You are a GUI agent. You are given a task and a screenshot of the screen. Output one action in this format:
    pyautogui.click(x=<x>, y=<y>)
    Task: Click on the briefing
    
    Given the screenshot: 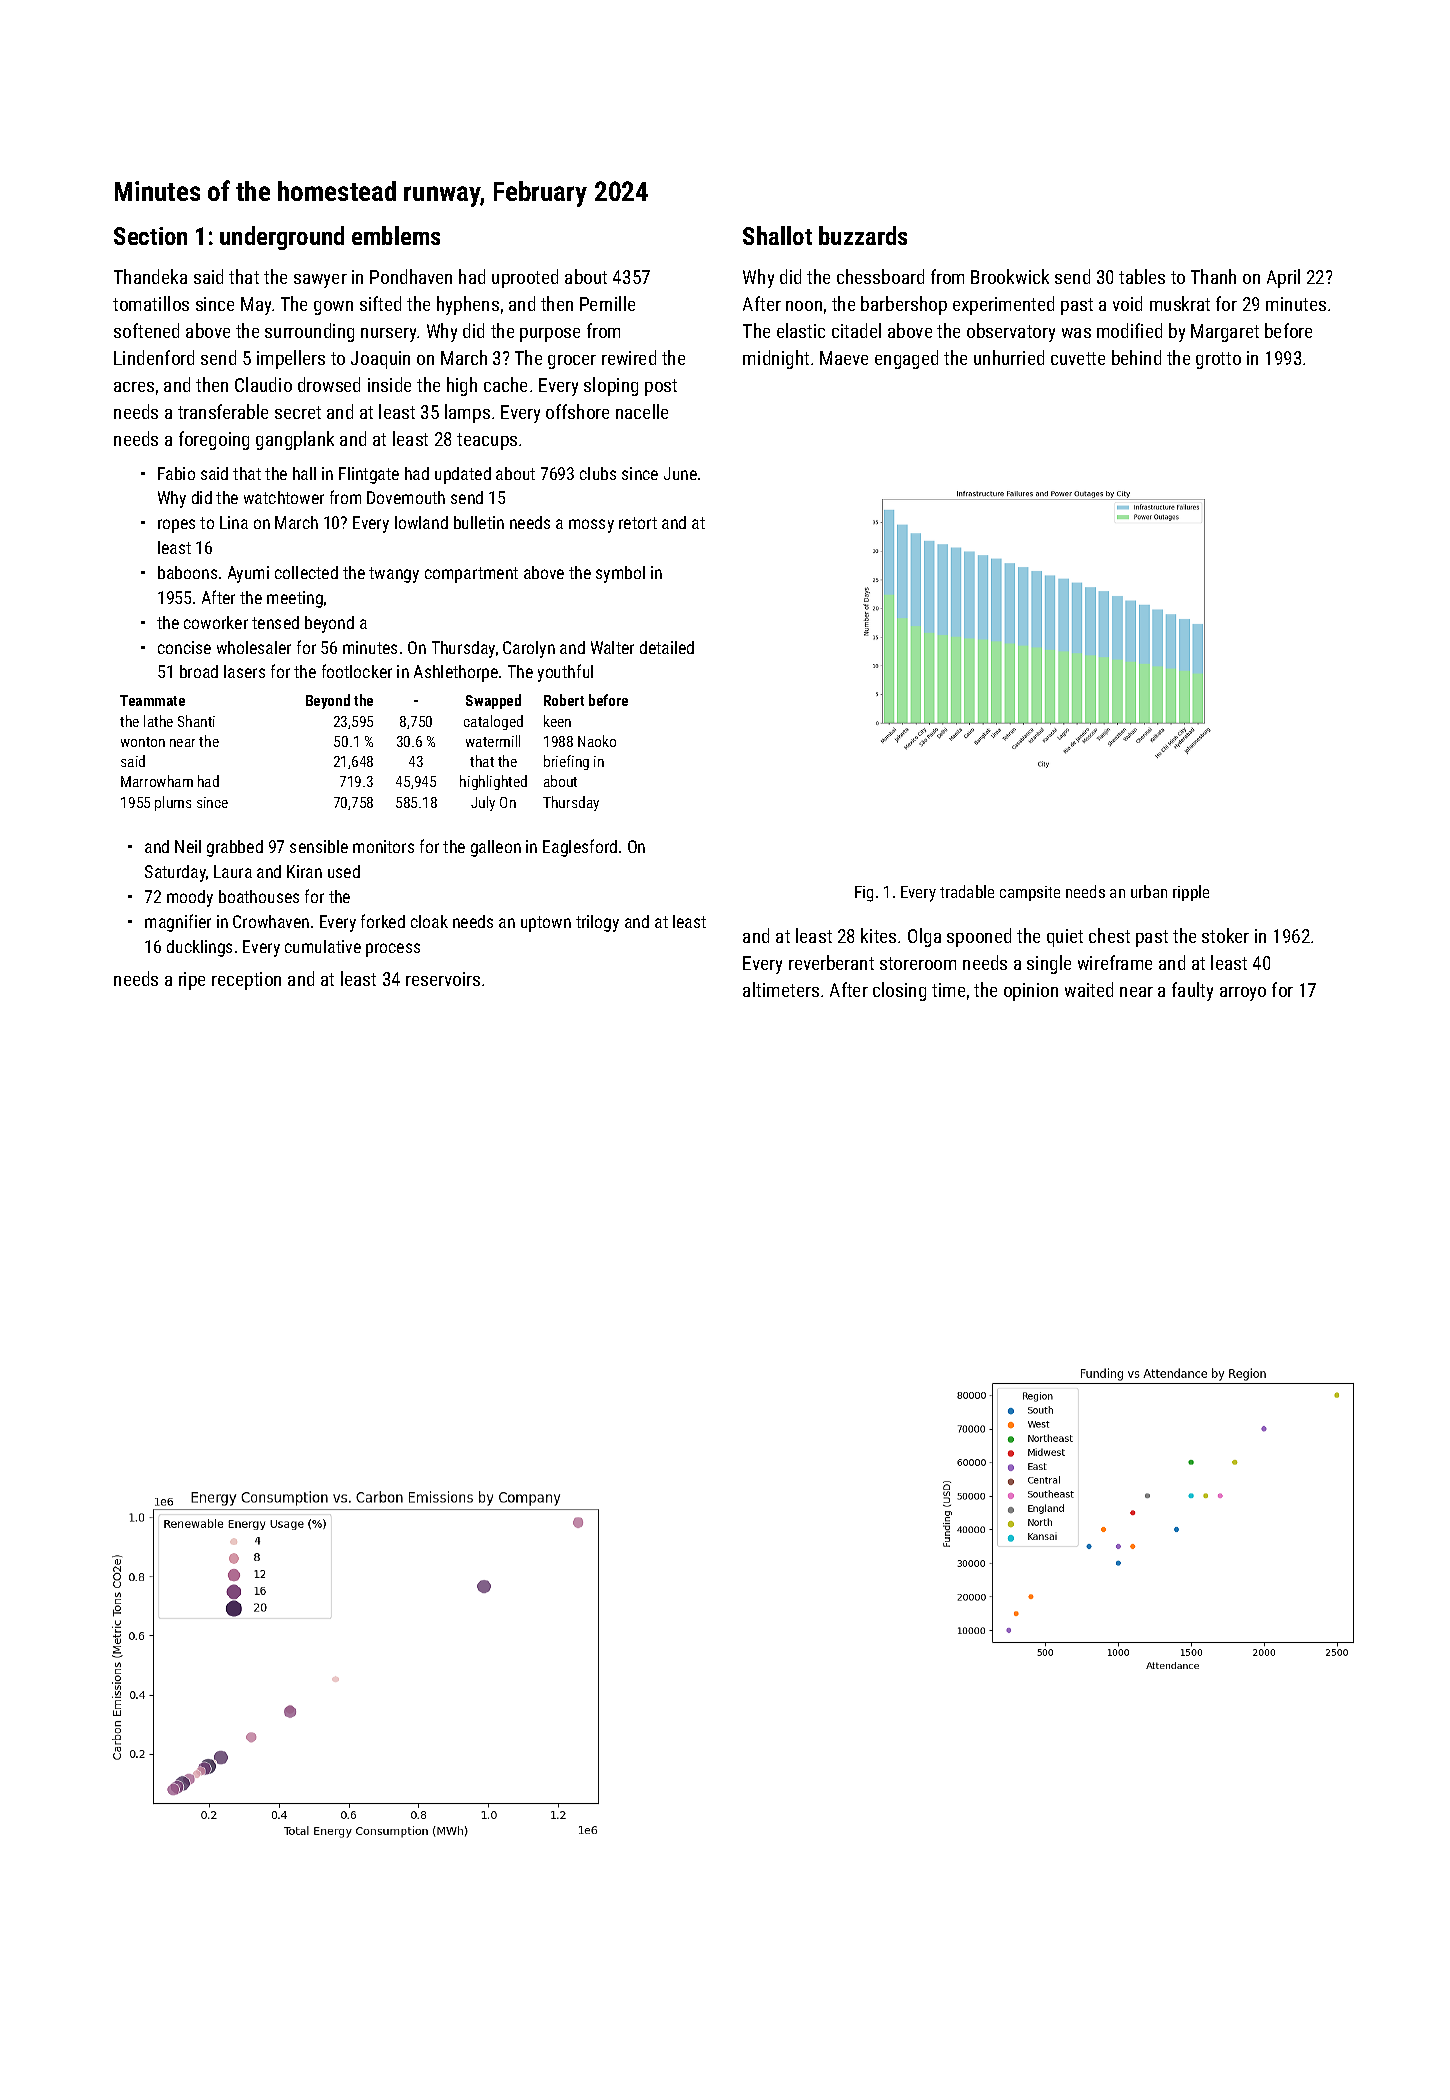 What is the action you would take?
    pyautogui.click(x=566, y=762)
